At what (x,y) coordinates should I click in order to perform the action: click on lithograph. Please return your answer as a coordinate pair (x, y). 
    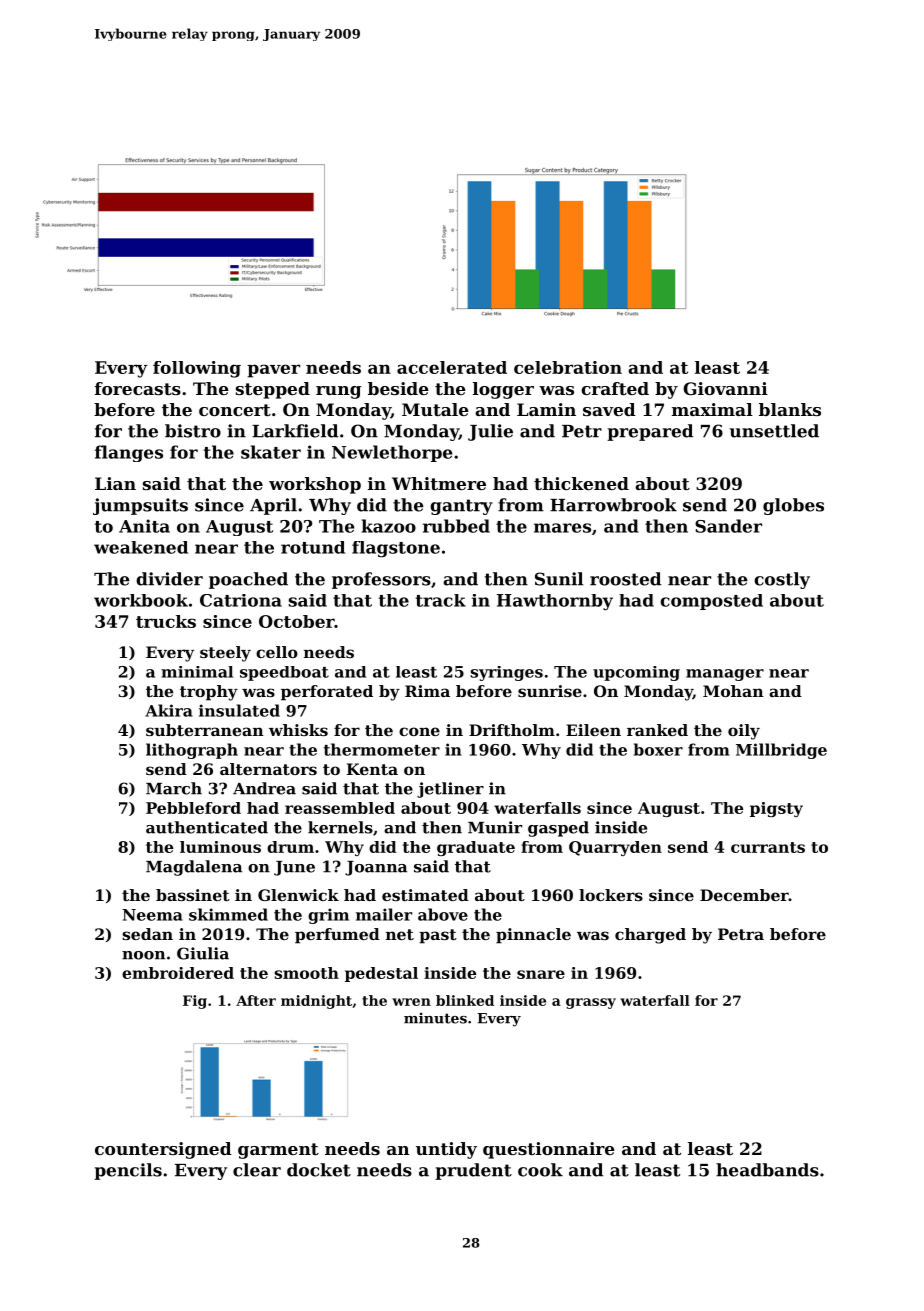
    Looking at the image, I should click on (192, 751).
